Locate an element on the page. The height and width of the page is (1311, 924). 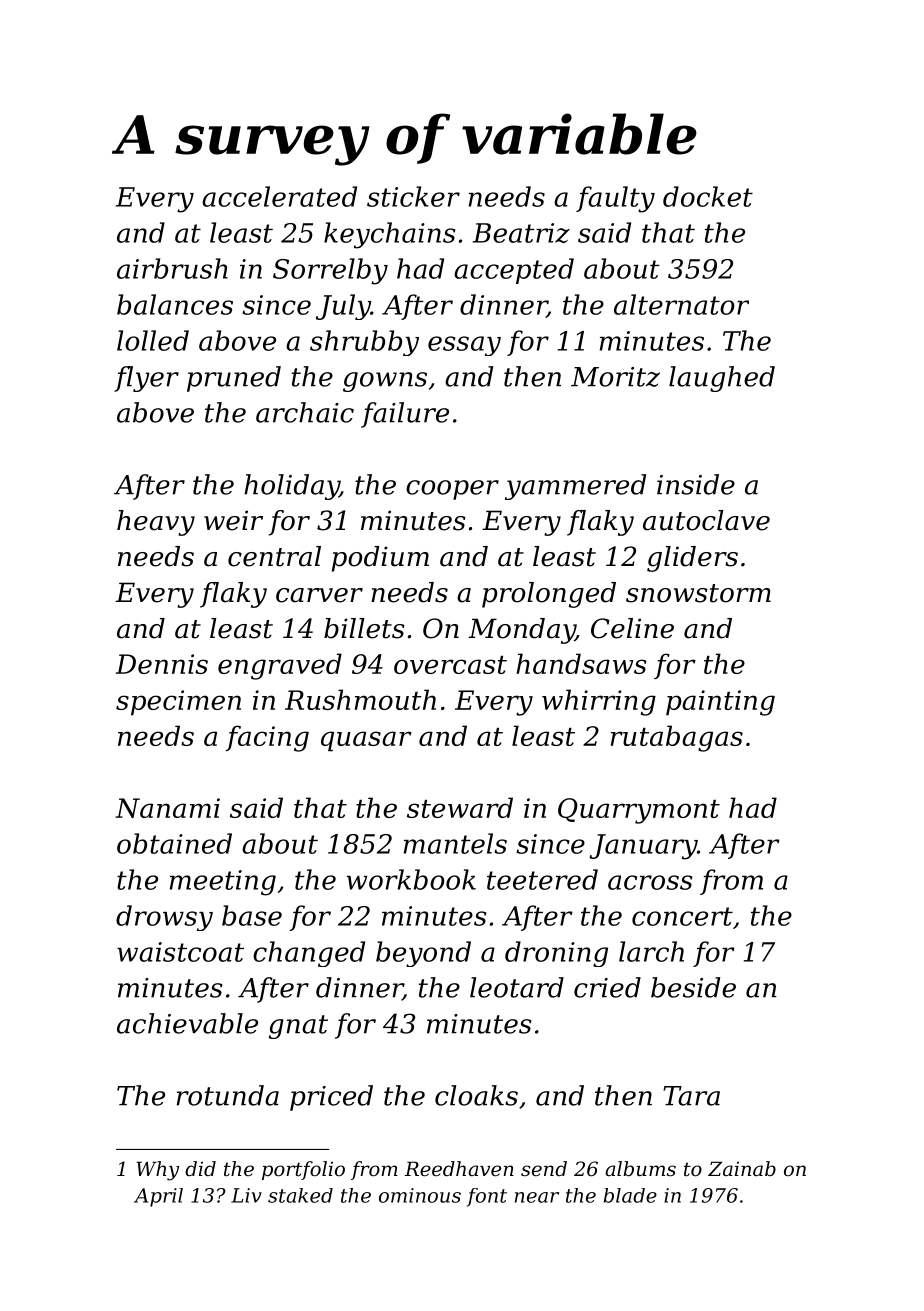
Rushmouth is located at coordinates (360, 699).
